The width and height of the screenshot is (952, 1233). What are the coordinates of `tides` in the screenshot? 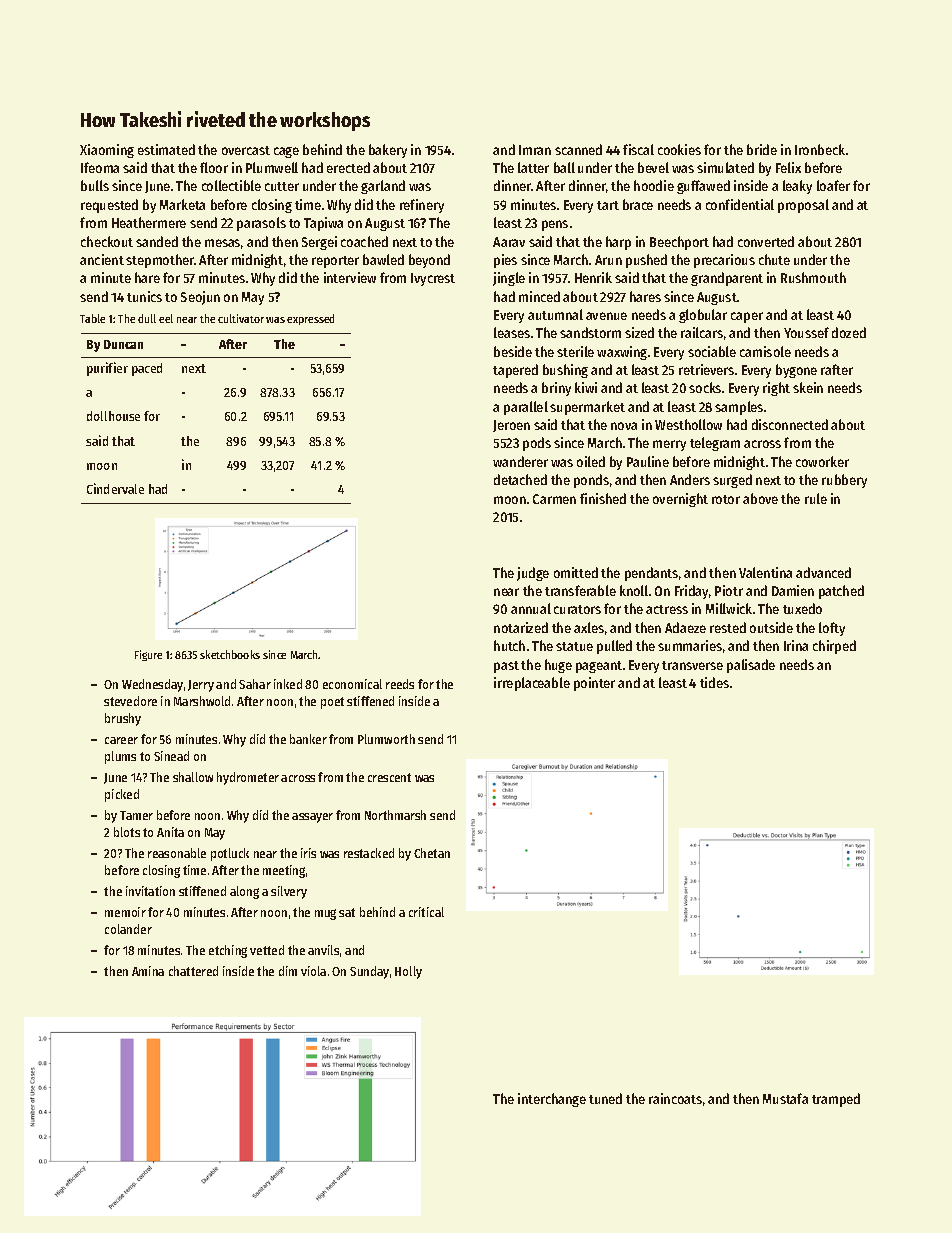 It's located at (714, 682).
